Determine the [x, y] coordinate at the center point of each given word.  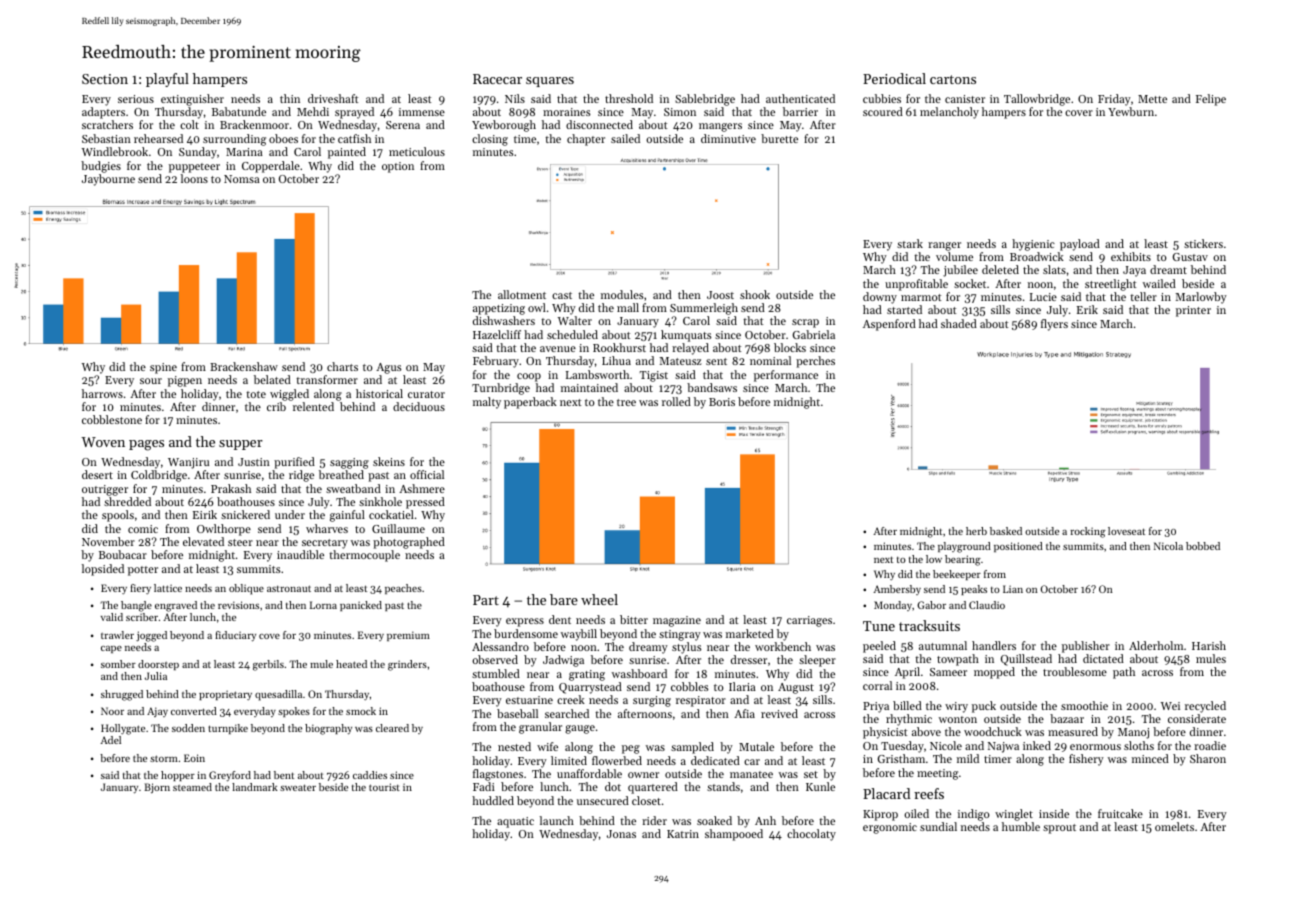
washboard [639, 673]
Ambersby [897, 590]
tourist [384, 787]
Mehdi [313, 111]
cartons [953, 79]
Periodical [894, 78]
